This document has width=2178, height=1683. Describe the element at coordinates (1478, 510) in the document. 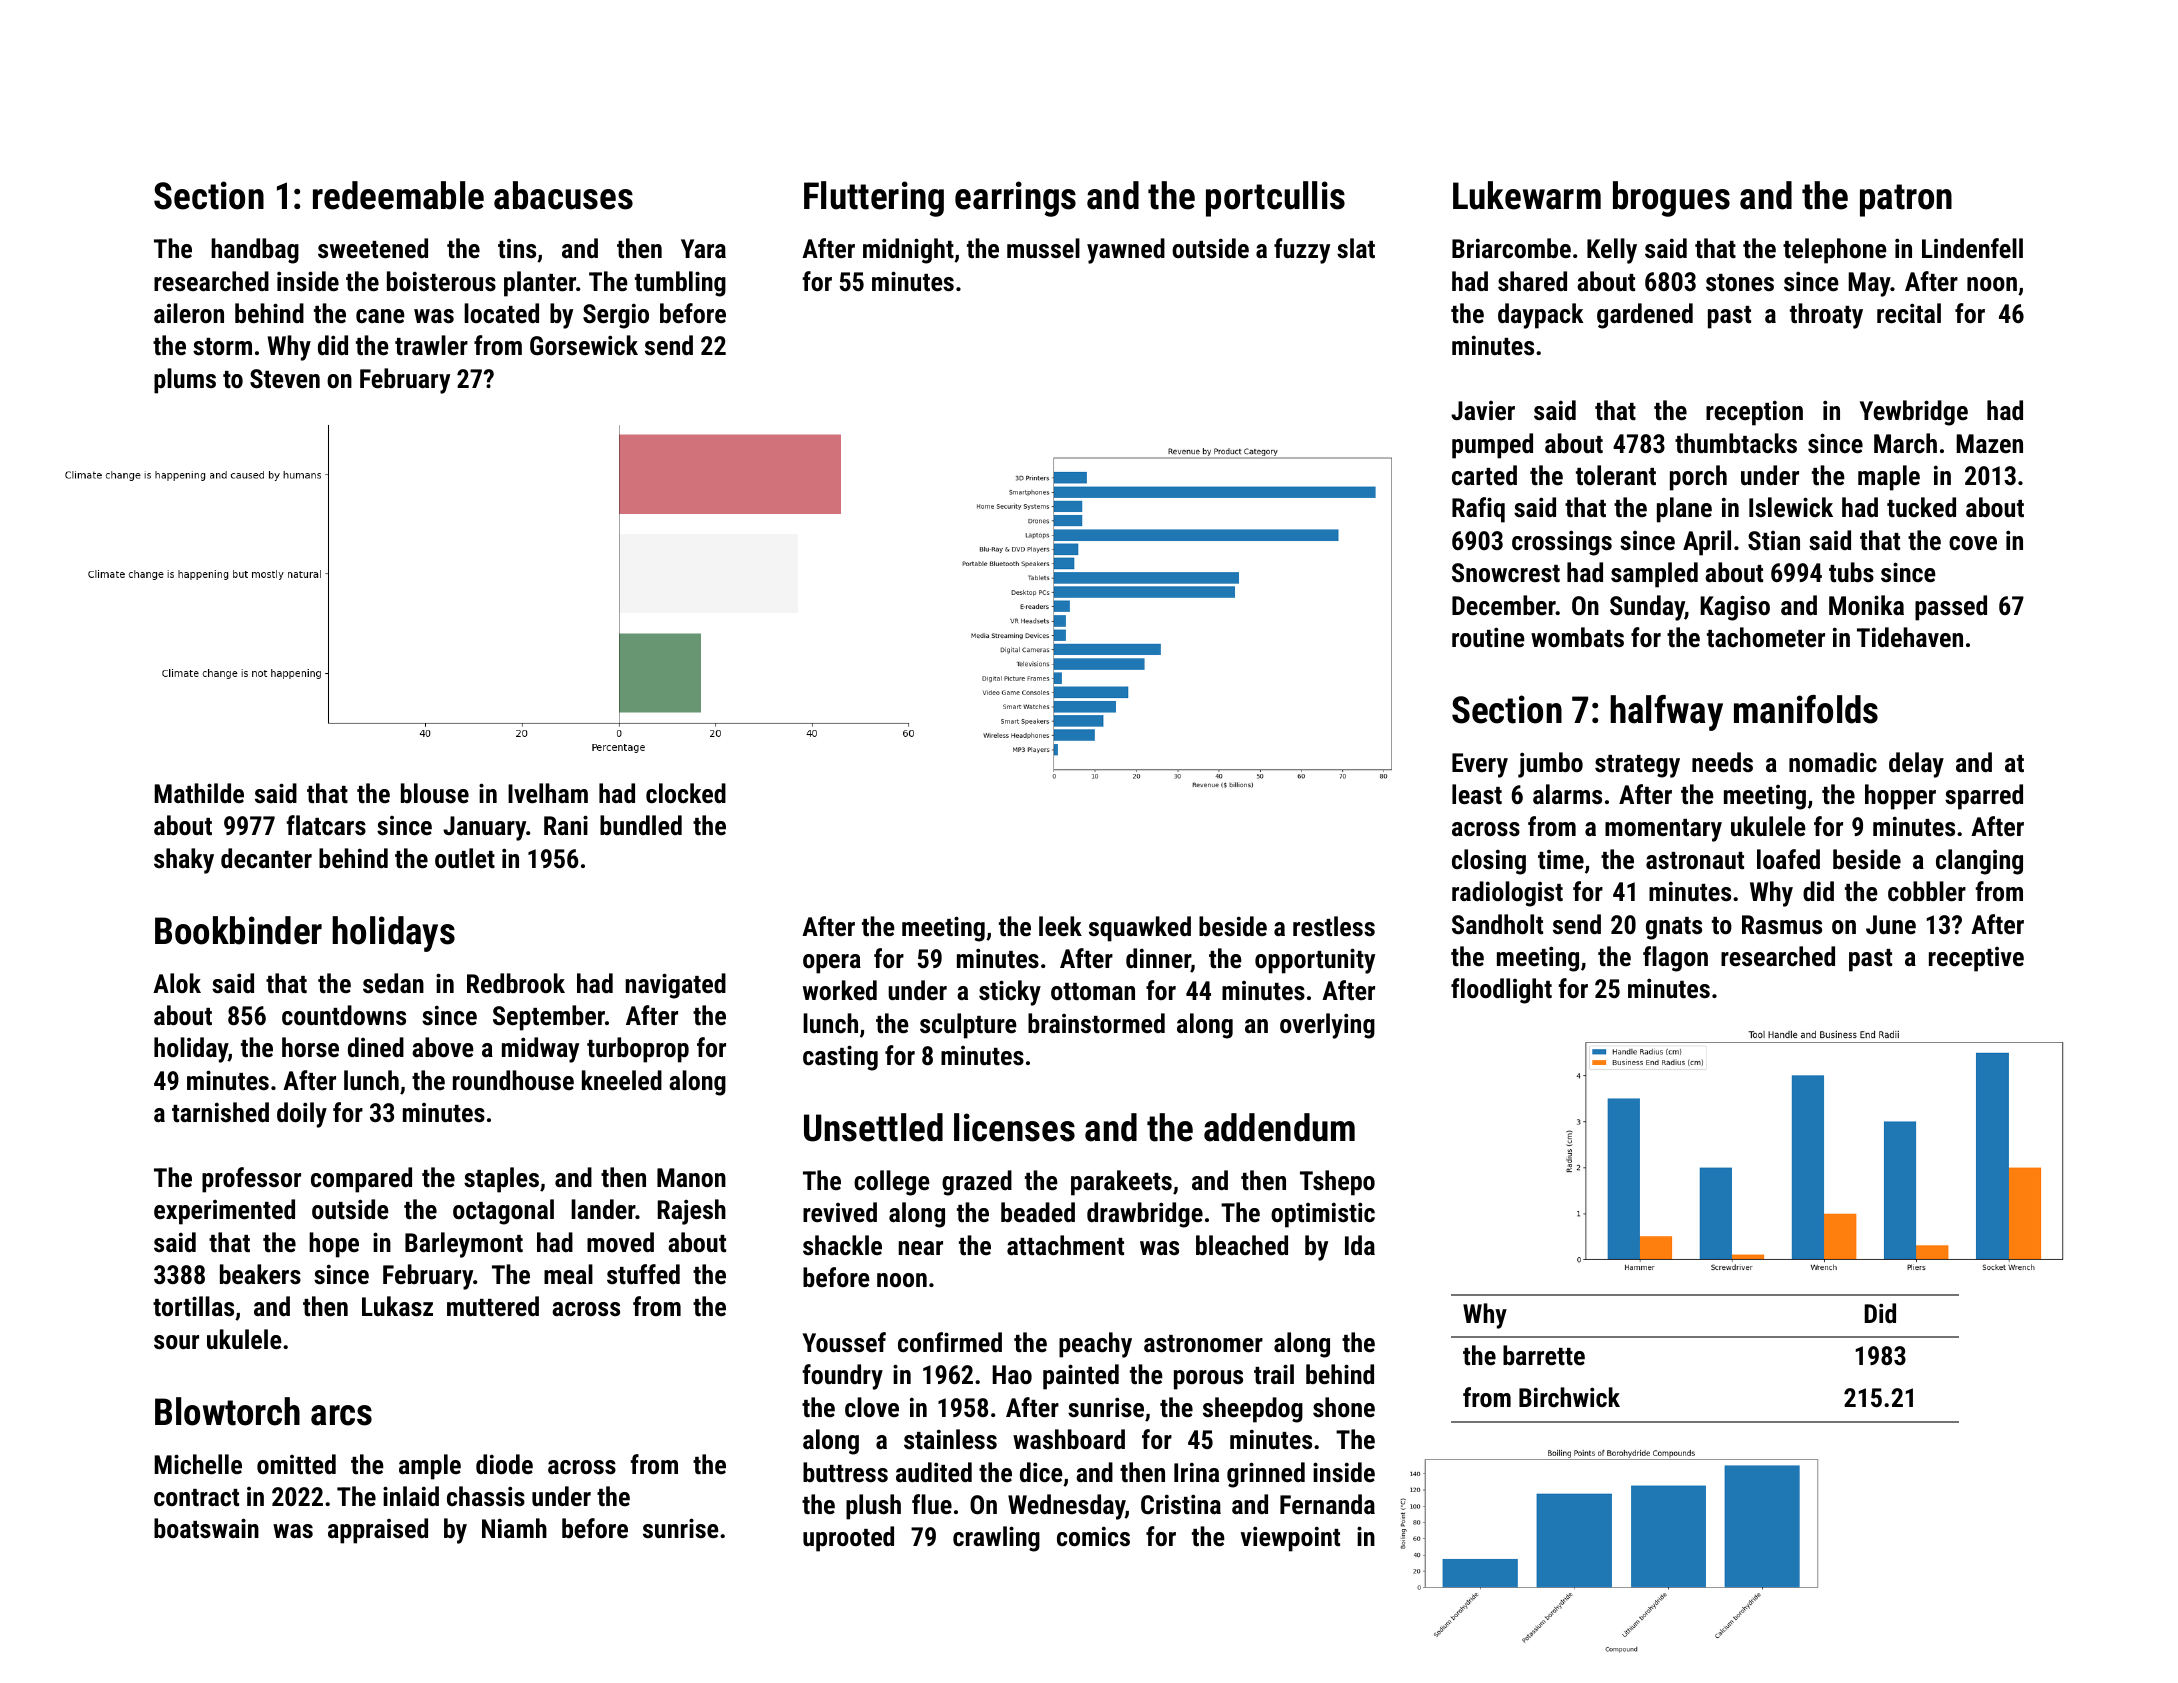

I see `Rafiq` at that location.
